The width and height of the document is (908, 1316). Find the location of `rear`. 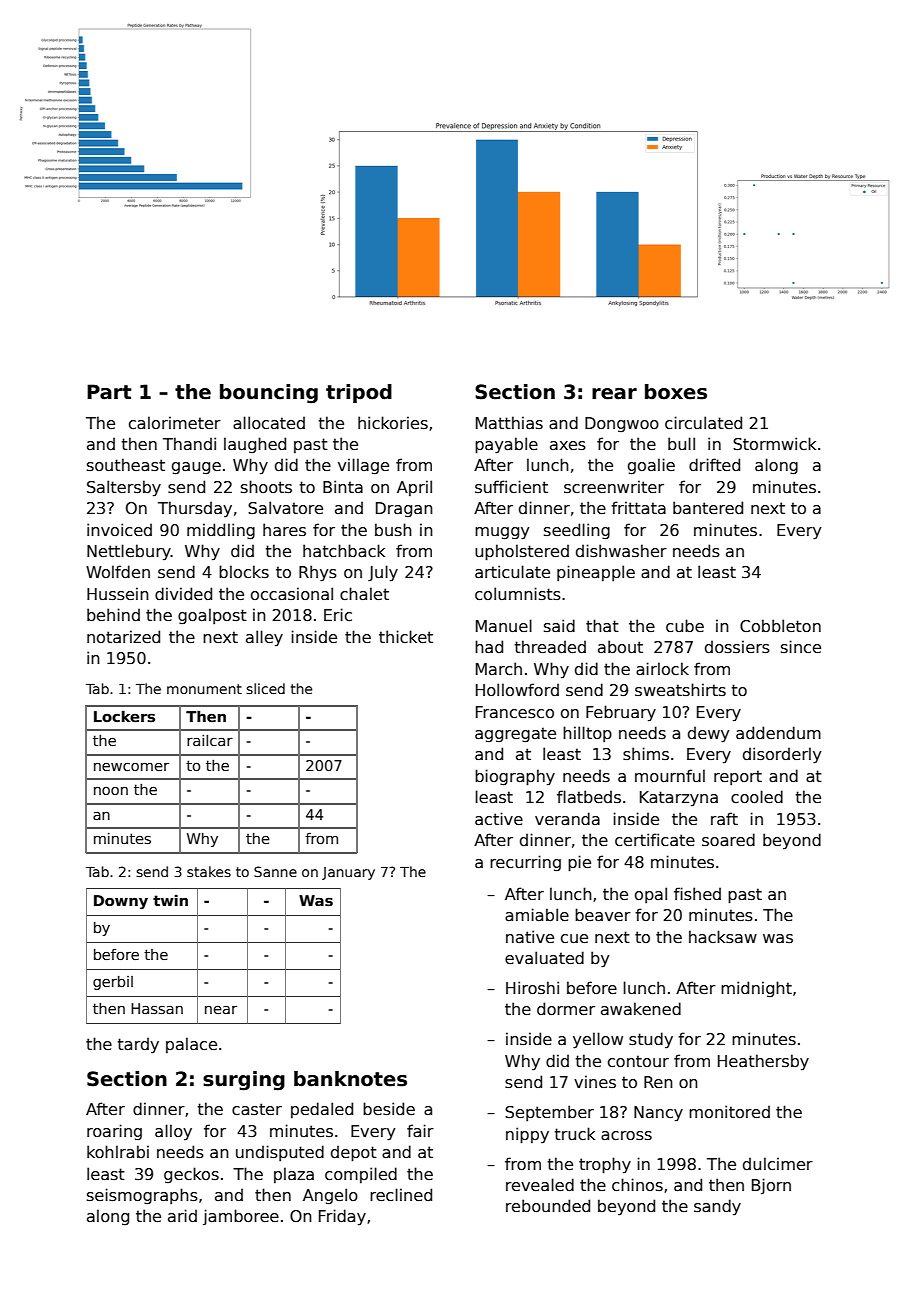

rear is located at coordinates (614, 394).
